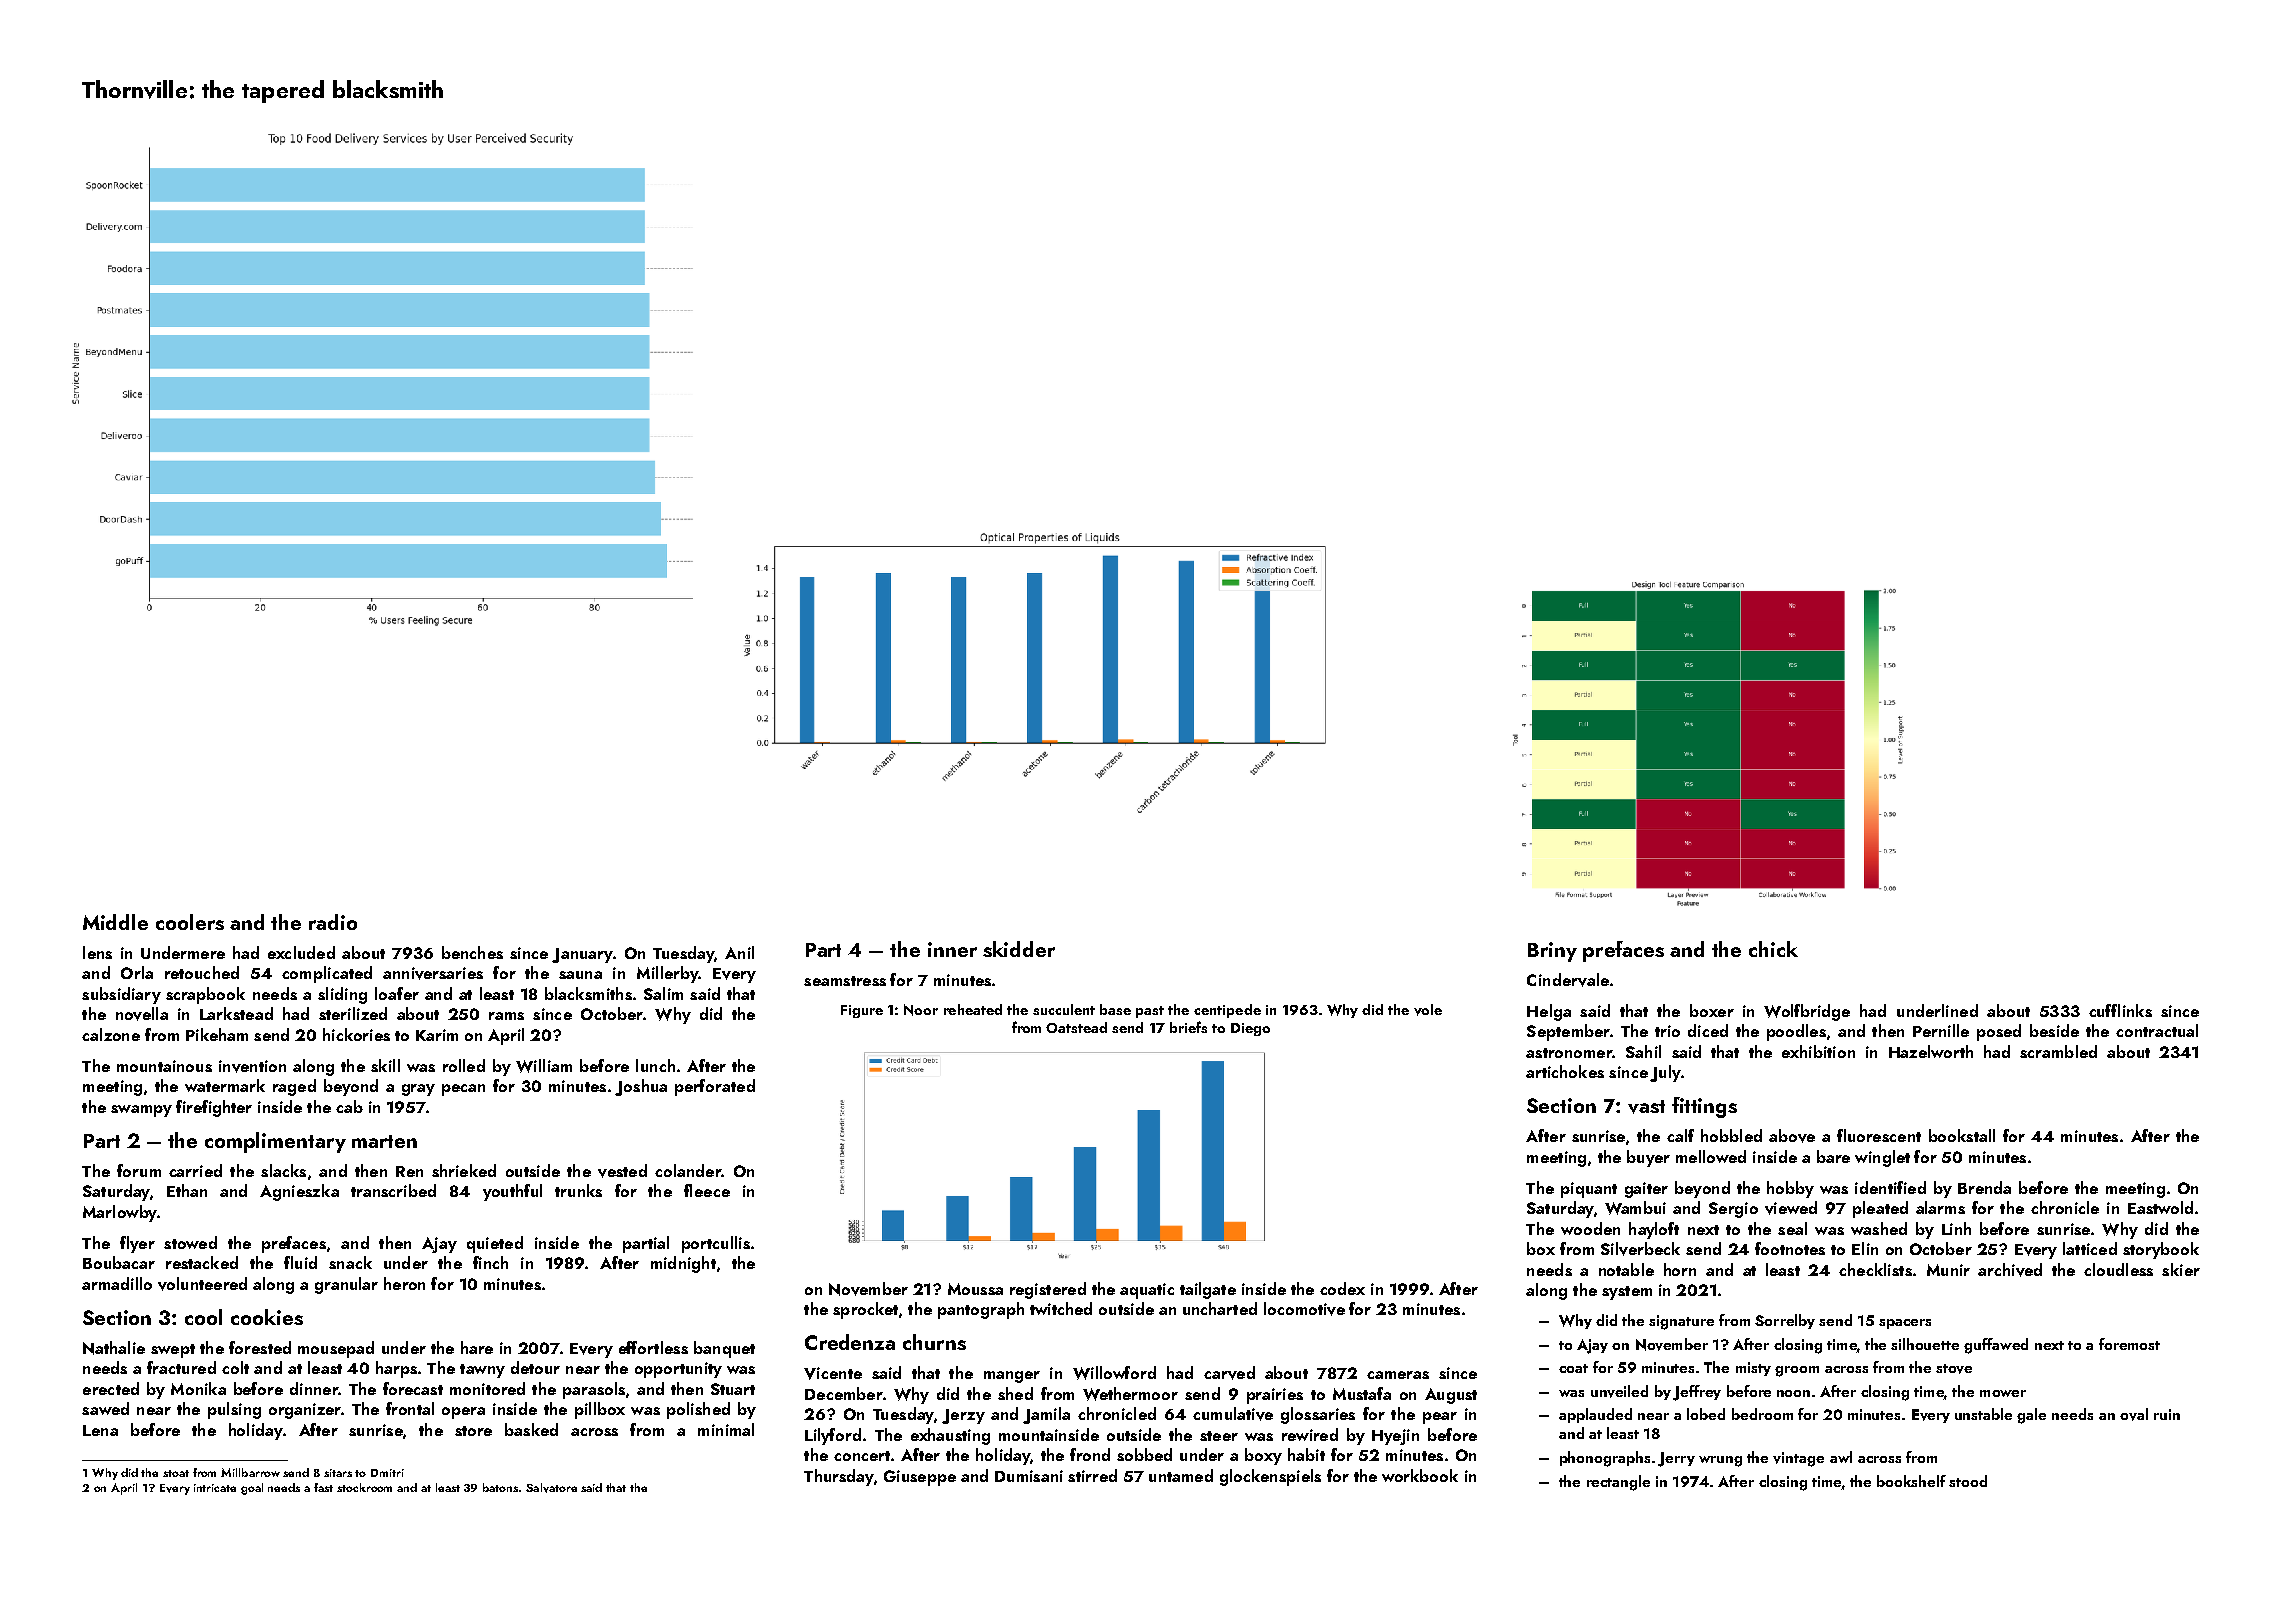  What do you see at coordinates (1646, 1190) in the image?
I see `gaiter` at bounding box center [1646, 1190].
